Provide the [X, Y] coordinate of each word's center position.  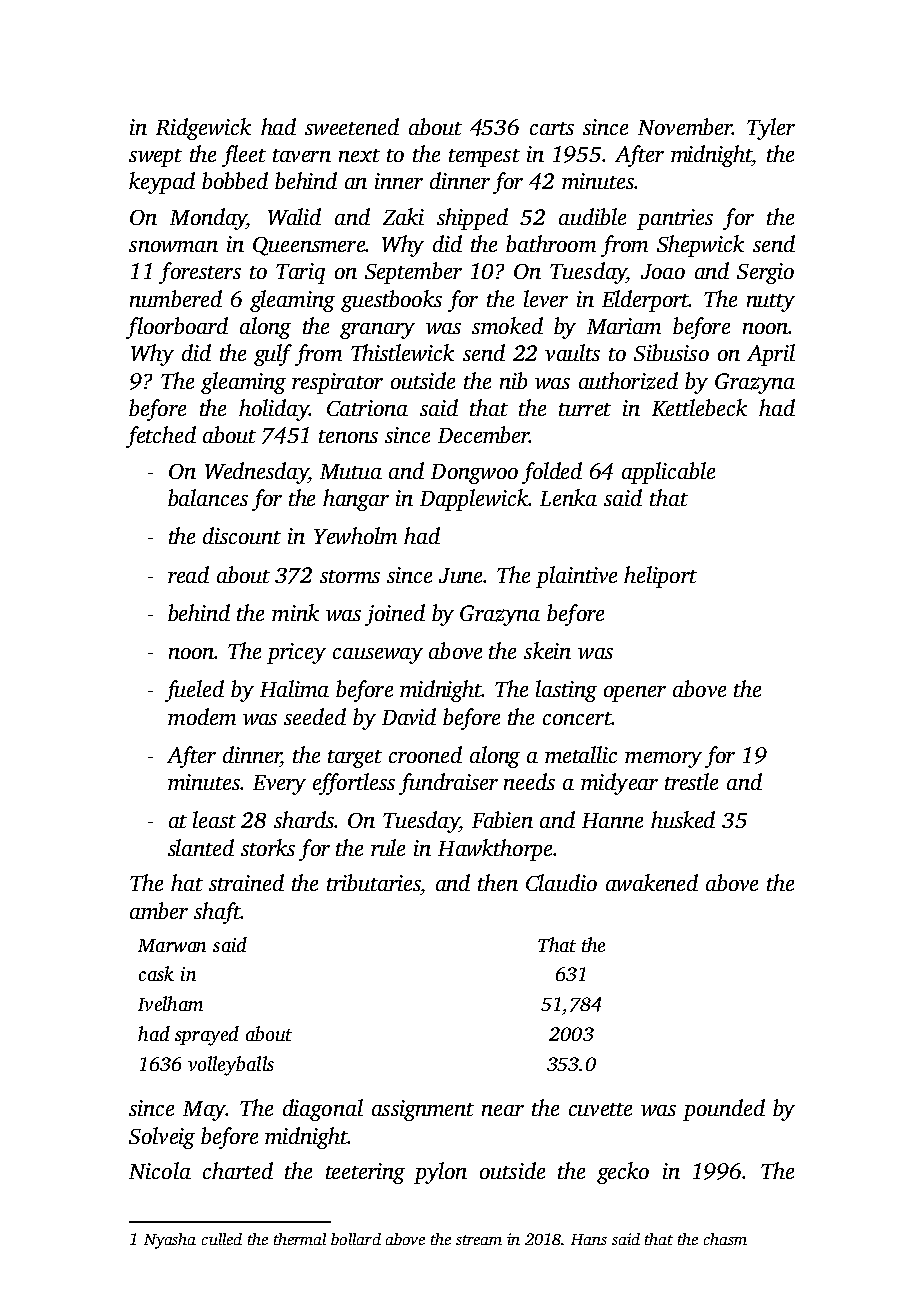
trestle [691, 781]
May [204, 1111]
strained [246, 882]
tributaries [373, 882]
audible [592, 216]
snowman [173, 246]
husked [683, 819]
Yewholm [355, 535]
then [498, 882]
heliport [660, 577]
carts [552, 128]
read [188, 574]
